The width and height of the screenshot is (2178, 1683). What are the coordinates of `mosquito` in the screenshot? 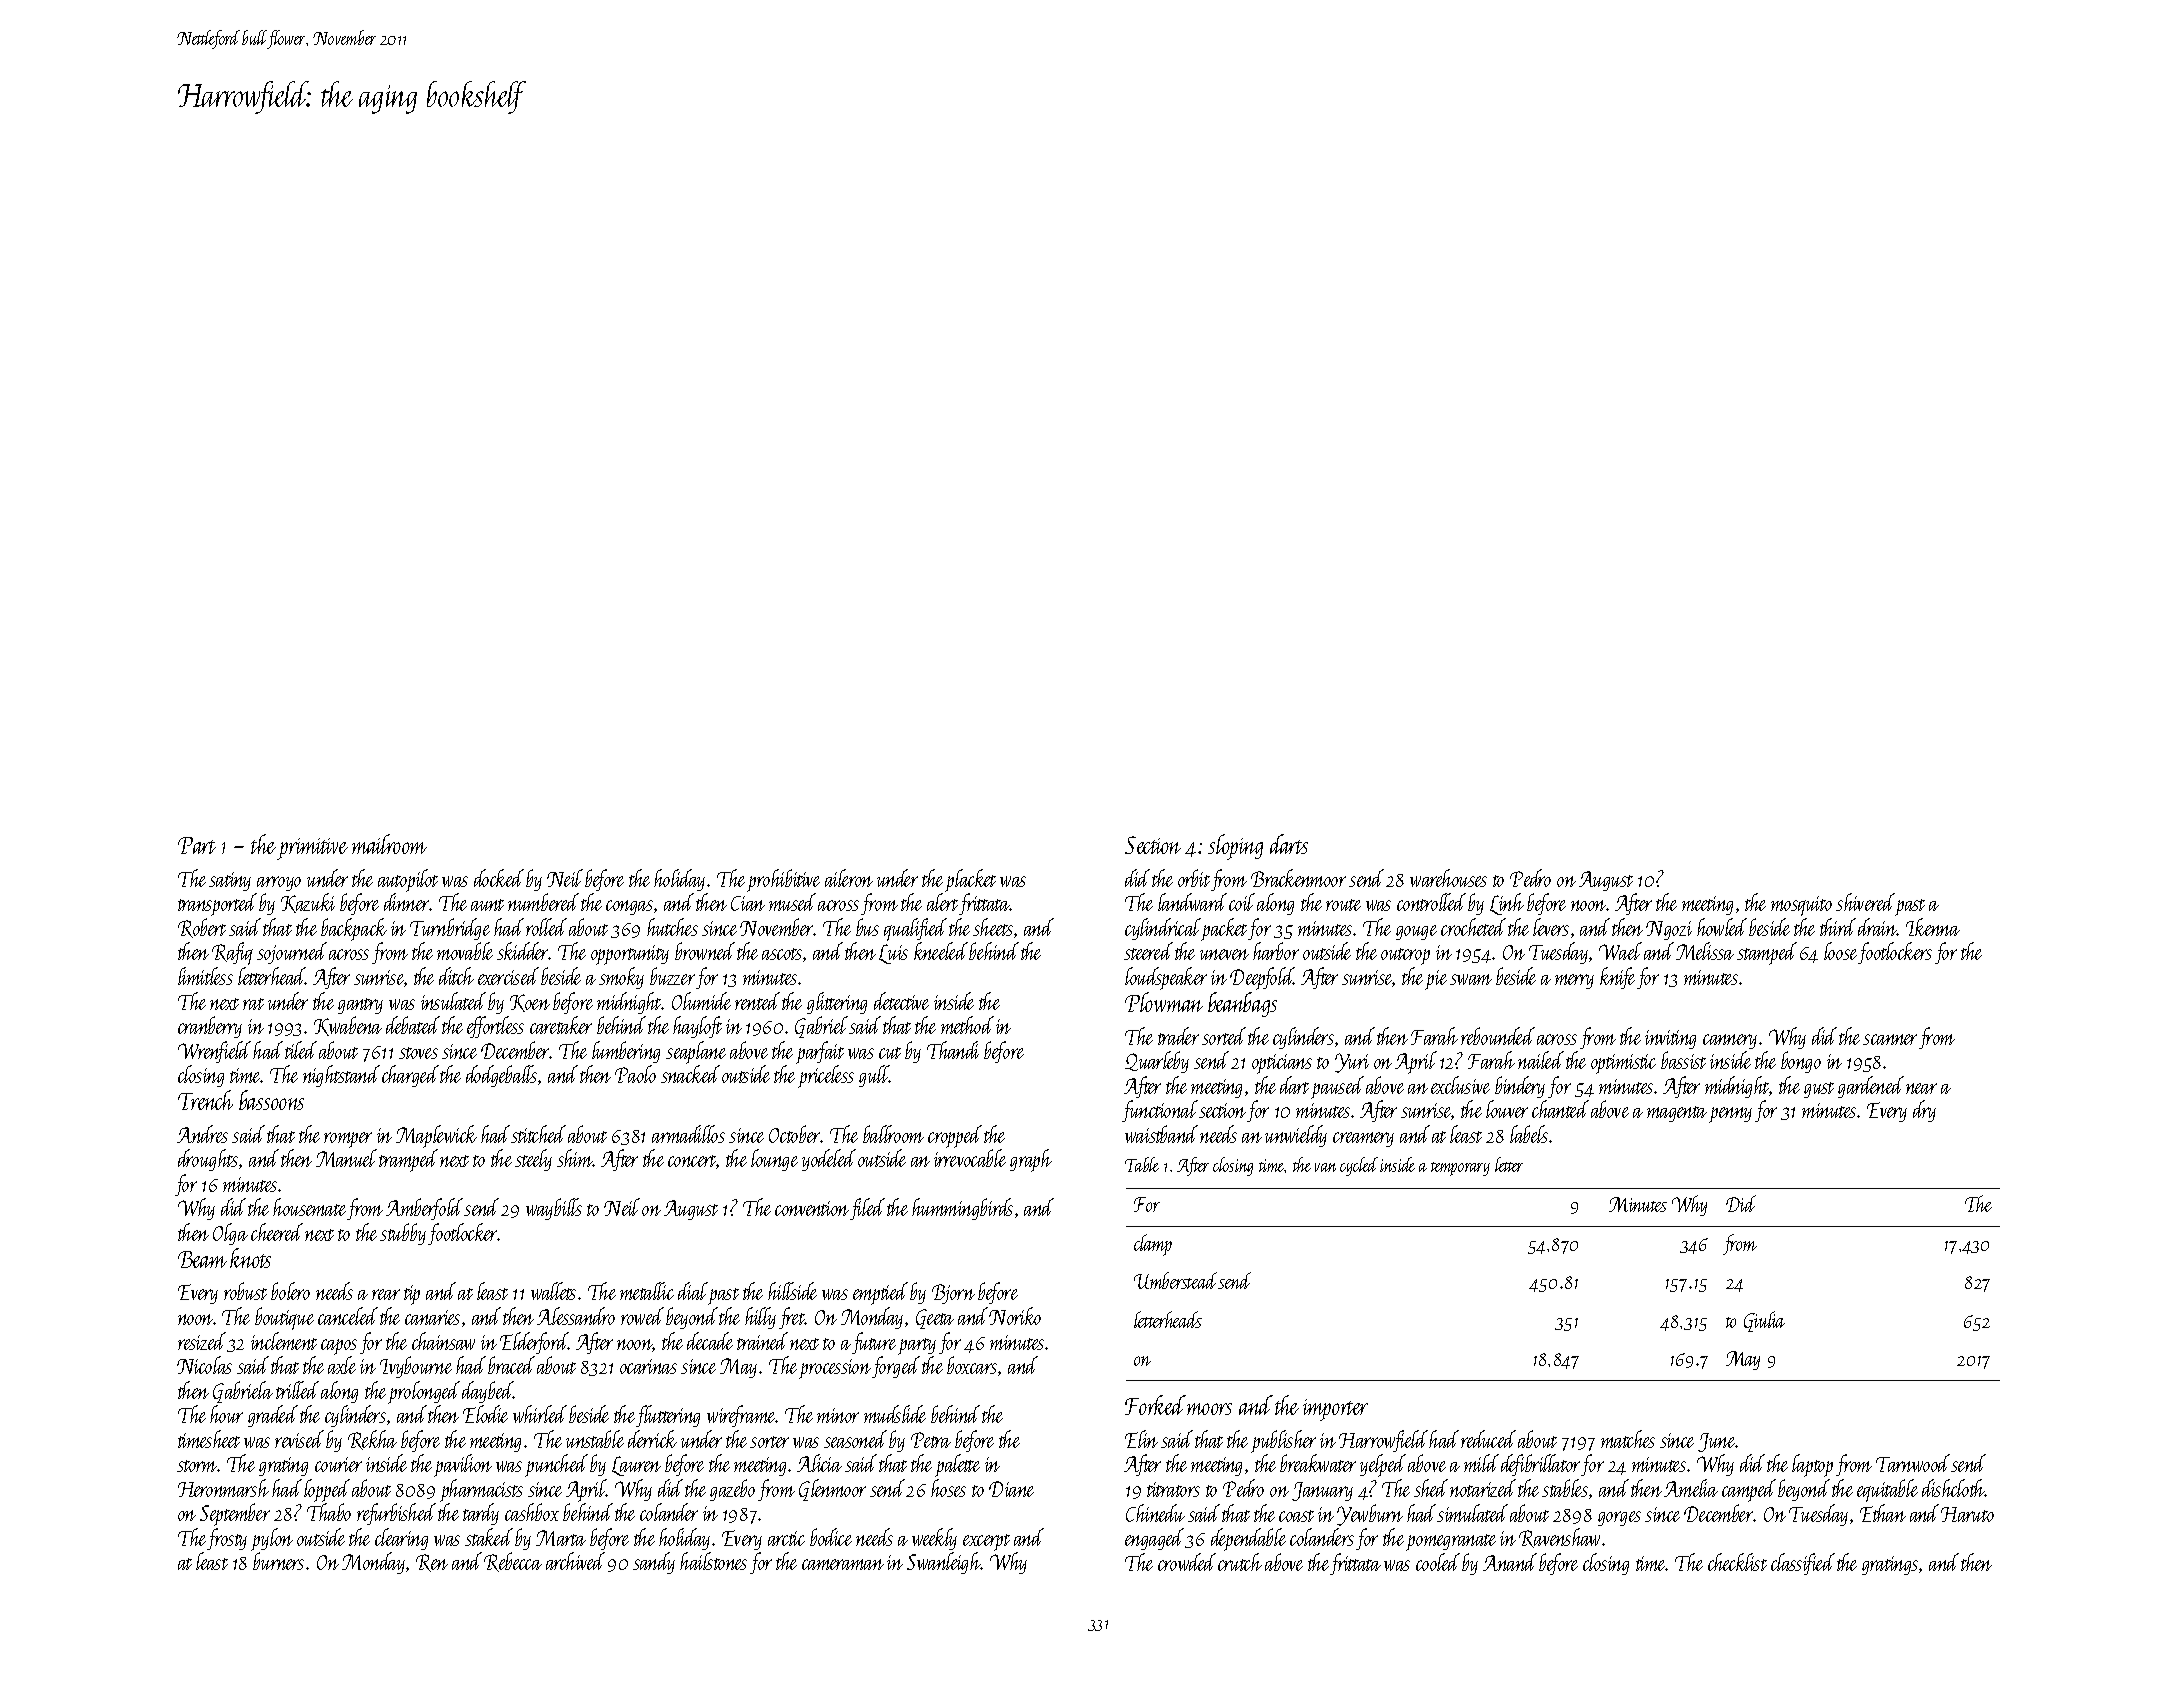 It's located at (1801, 906).
